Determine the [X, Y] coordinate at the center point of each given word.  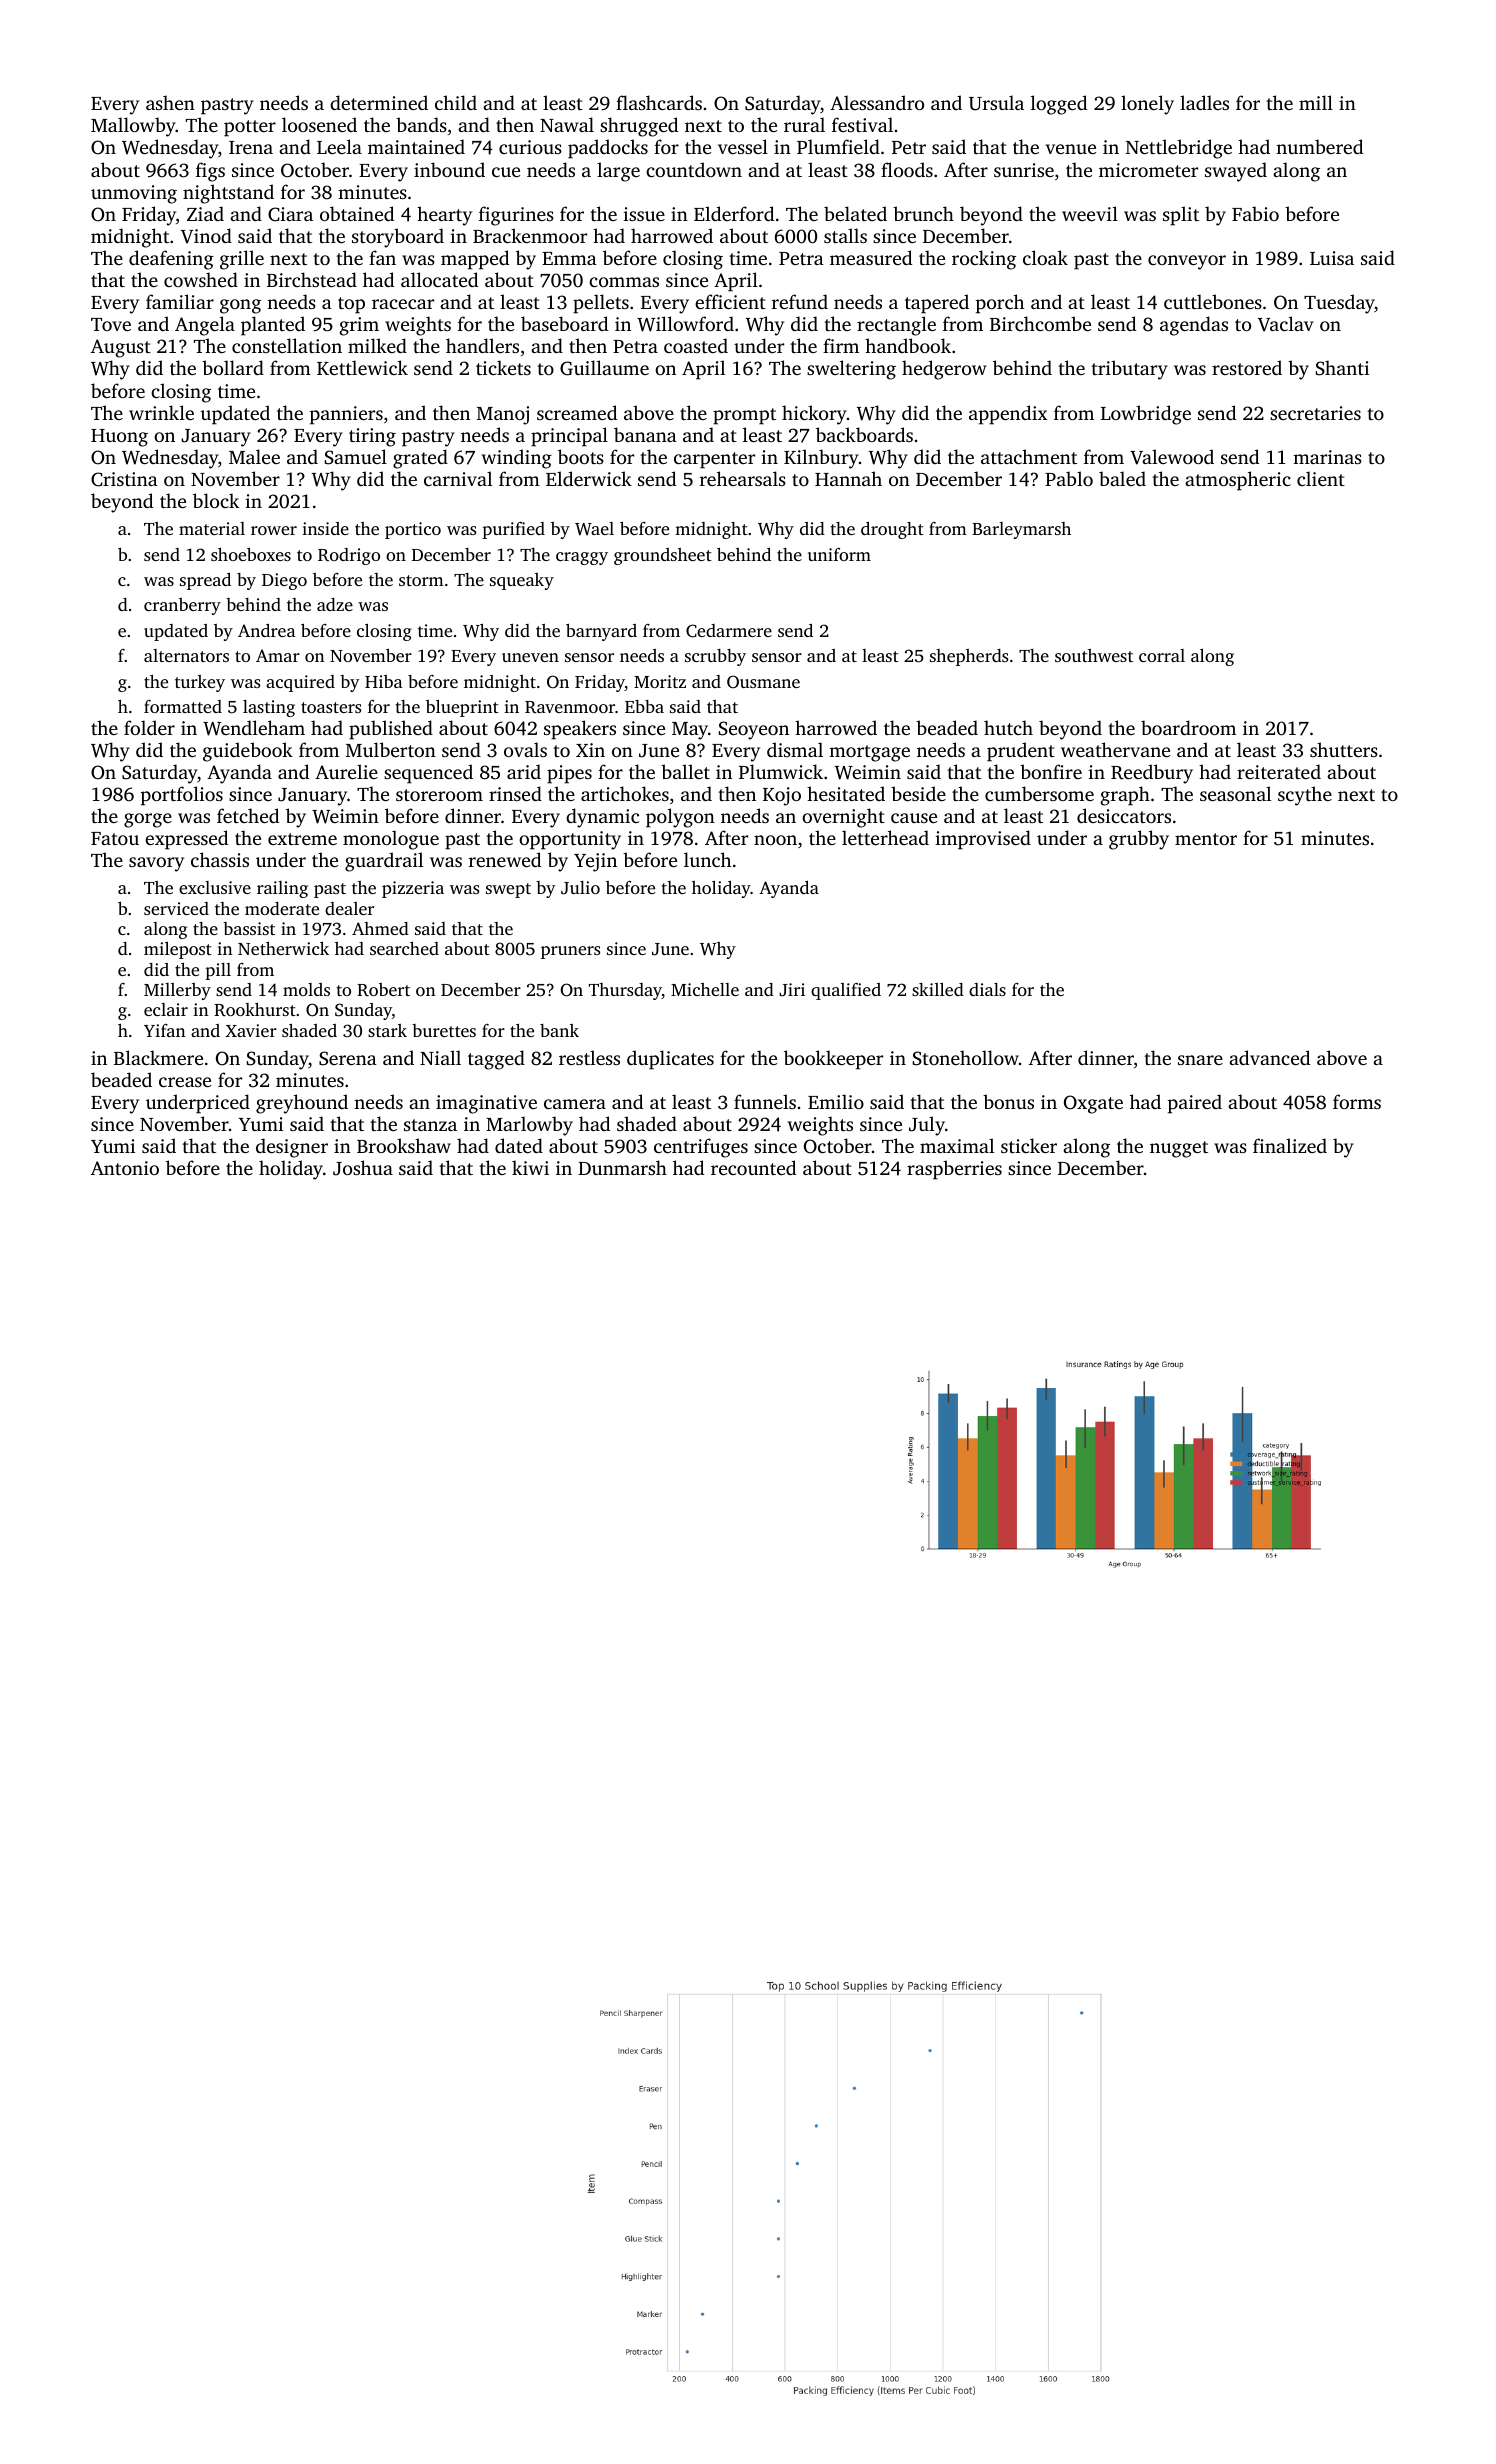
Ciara [290, 214]
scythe [1305, 796]
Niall [440, 1057]
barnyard [601, 632]
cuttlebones [1213, 301]
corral [1162, 655]
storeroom [439, 795]
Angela [205, 326]
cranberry [182, 606]
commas [624, 282]
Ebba [644, 706]
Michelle [705, 989]
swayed [1236, 172]
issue [644, 214]
